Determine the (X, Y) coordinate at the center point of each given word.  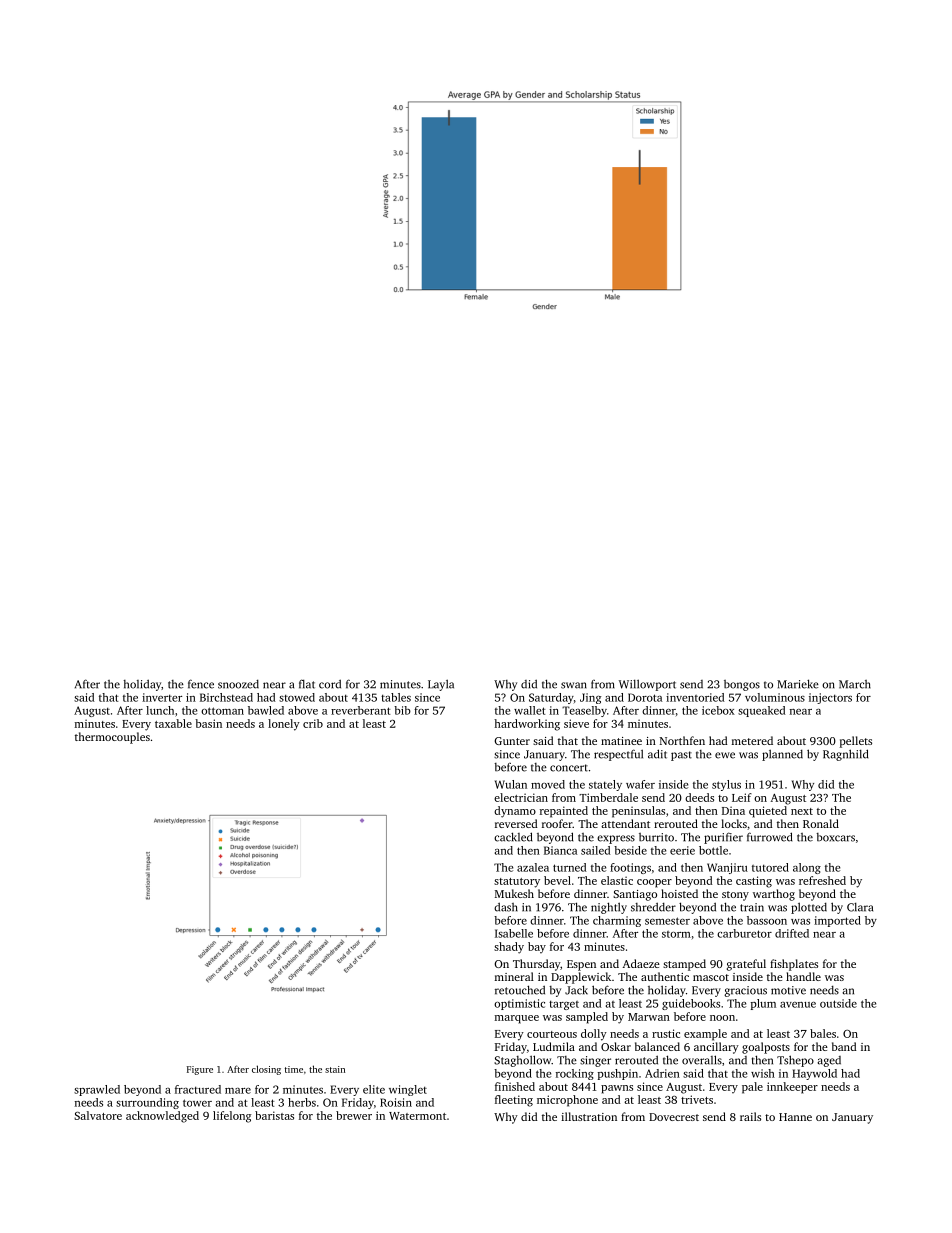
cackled (513, 837)
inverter (162, 697)
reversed (516, 823)
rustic (666, 1033)
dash (506, 907)
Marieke (798, 684)
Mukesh (514, 893)
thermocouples (112, 738)
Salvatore (98, 1115)
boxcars (835, 837)
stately (605, 785)
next (802, 811)
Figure (200, 1070)
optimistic (519, 1004)
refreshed (822, 880)
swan (574, 685)
